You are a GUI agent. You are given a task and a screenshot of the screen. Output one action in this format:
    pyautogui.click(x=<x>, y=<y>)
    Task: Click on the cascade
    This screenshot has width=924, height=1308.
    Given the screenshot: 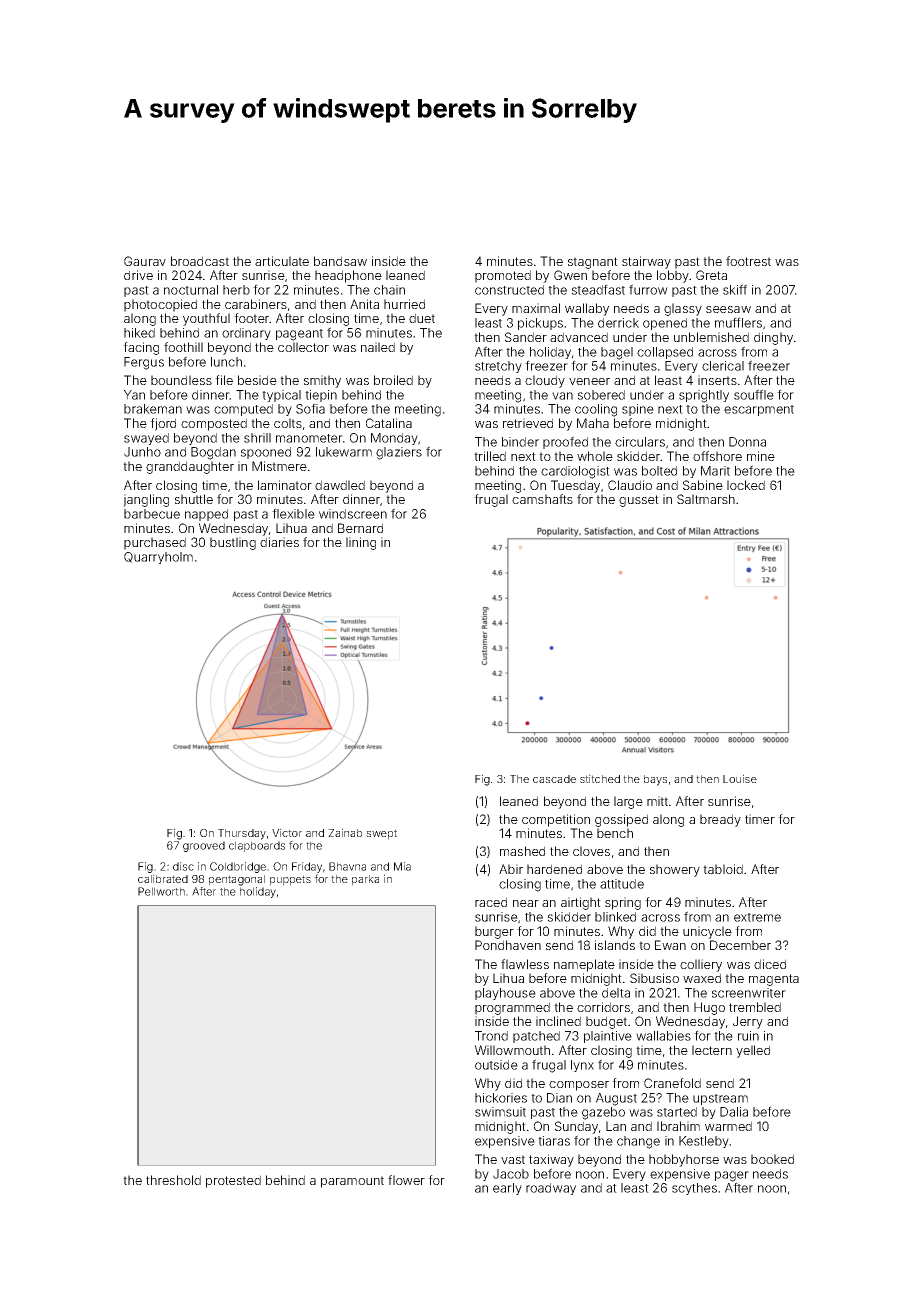 What is the action you would take?
    pyautogui.click(x=554, y=779)
